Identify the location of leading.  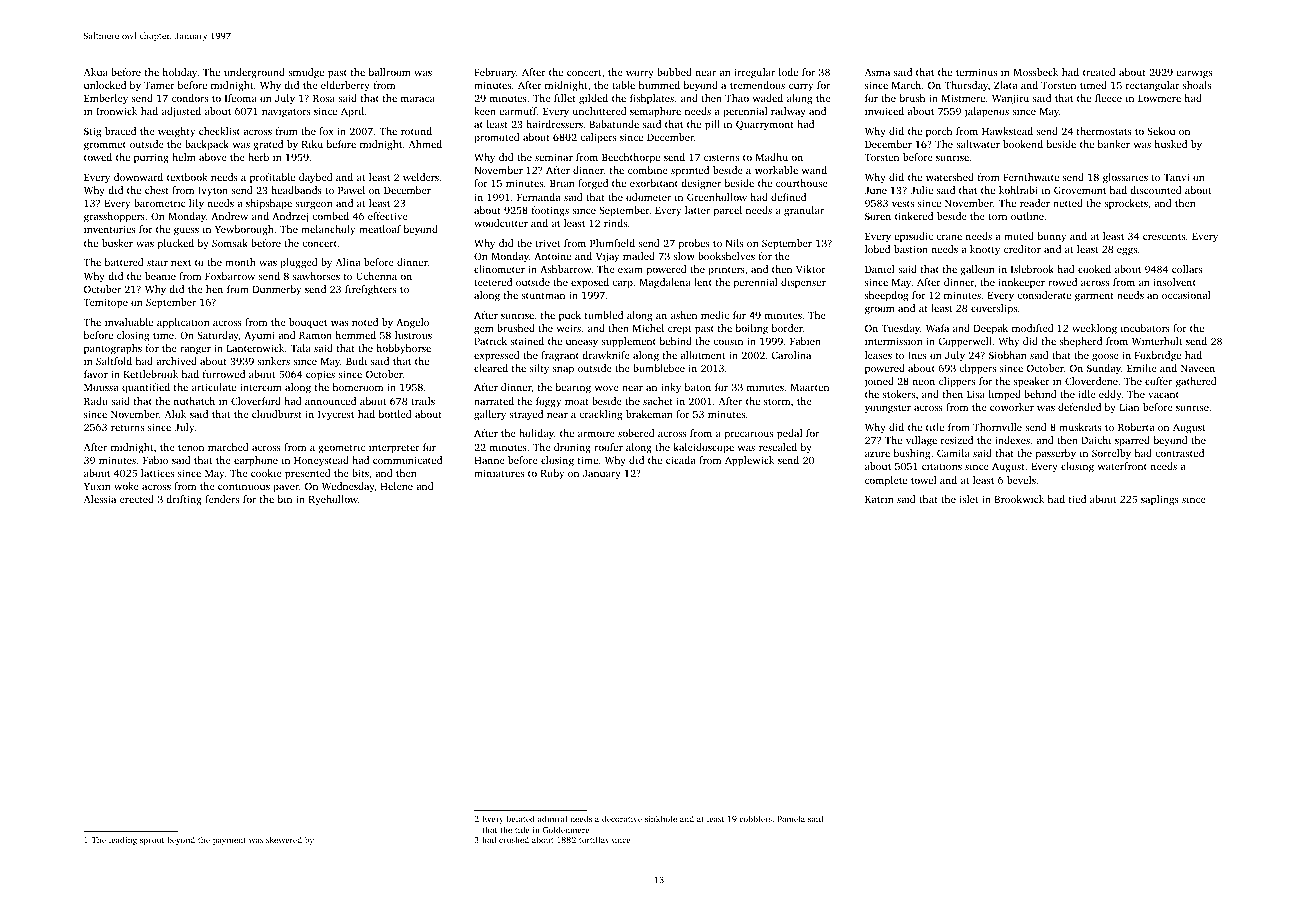
(123, 840).
